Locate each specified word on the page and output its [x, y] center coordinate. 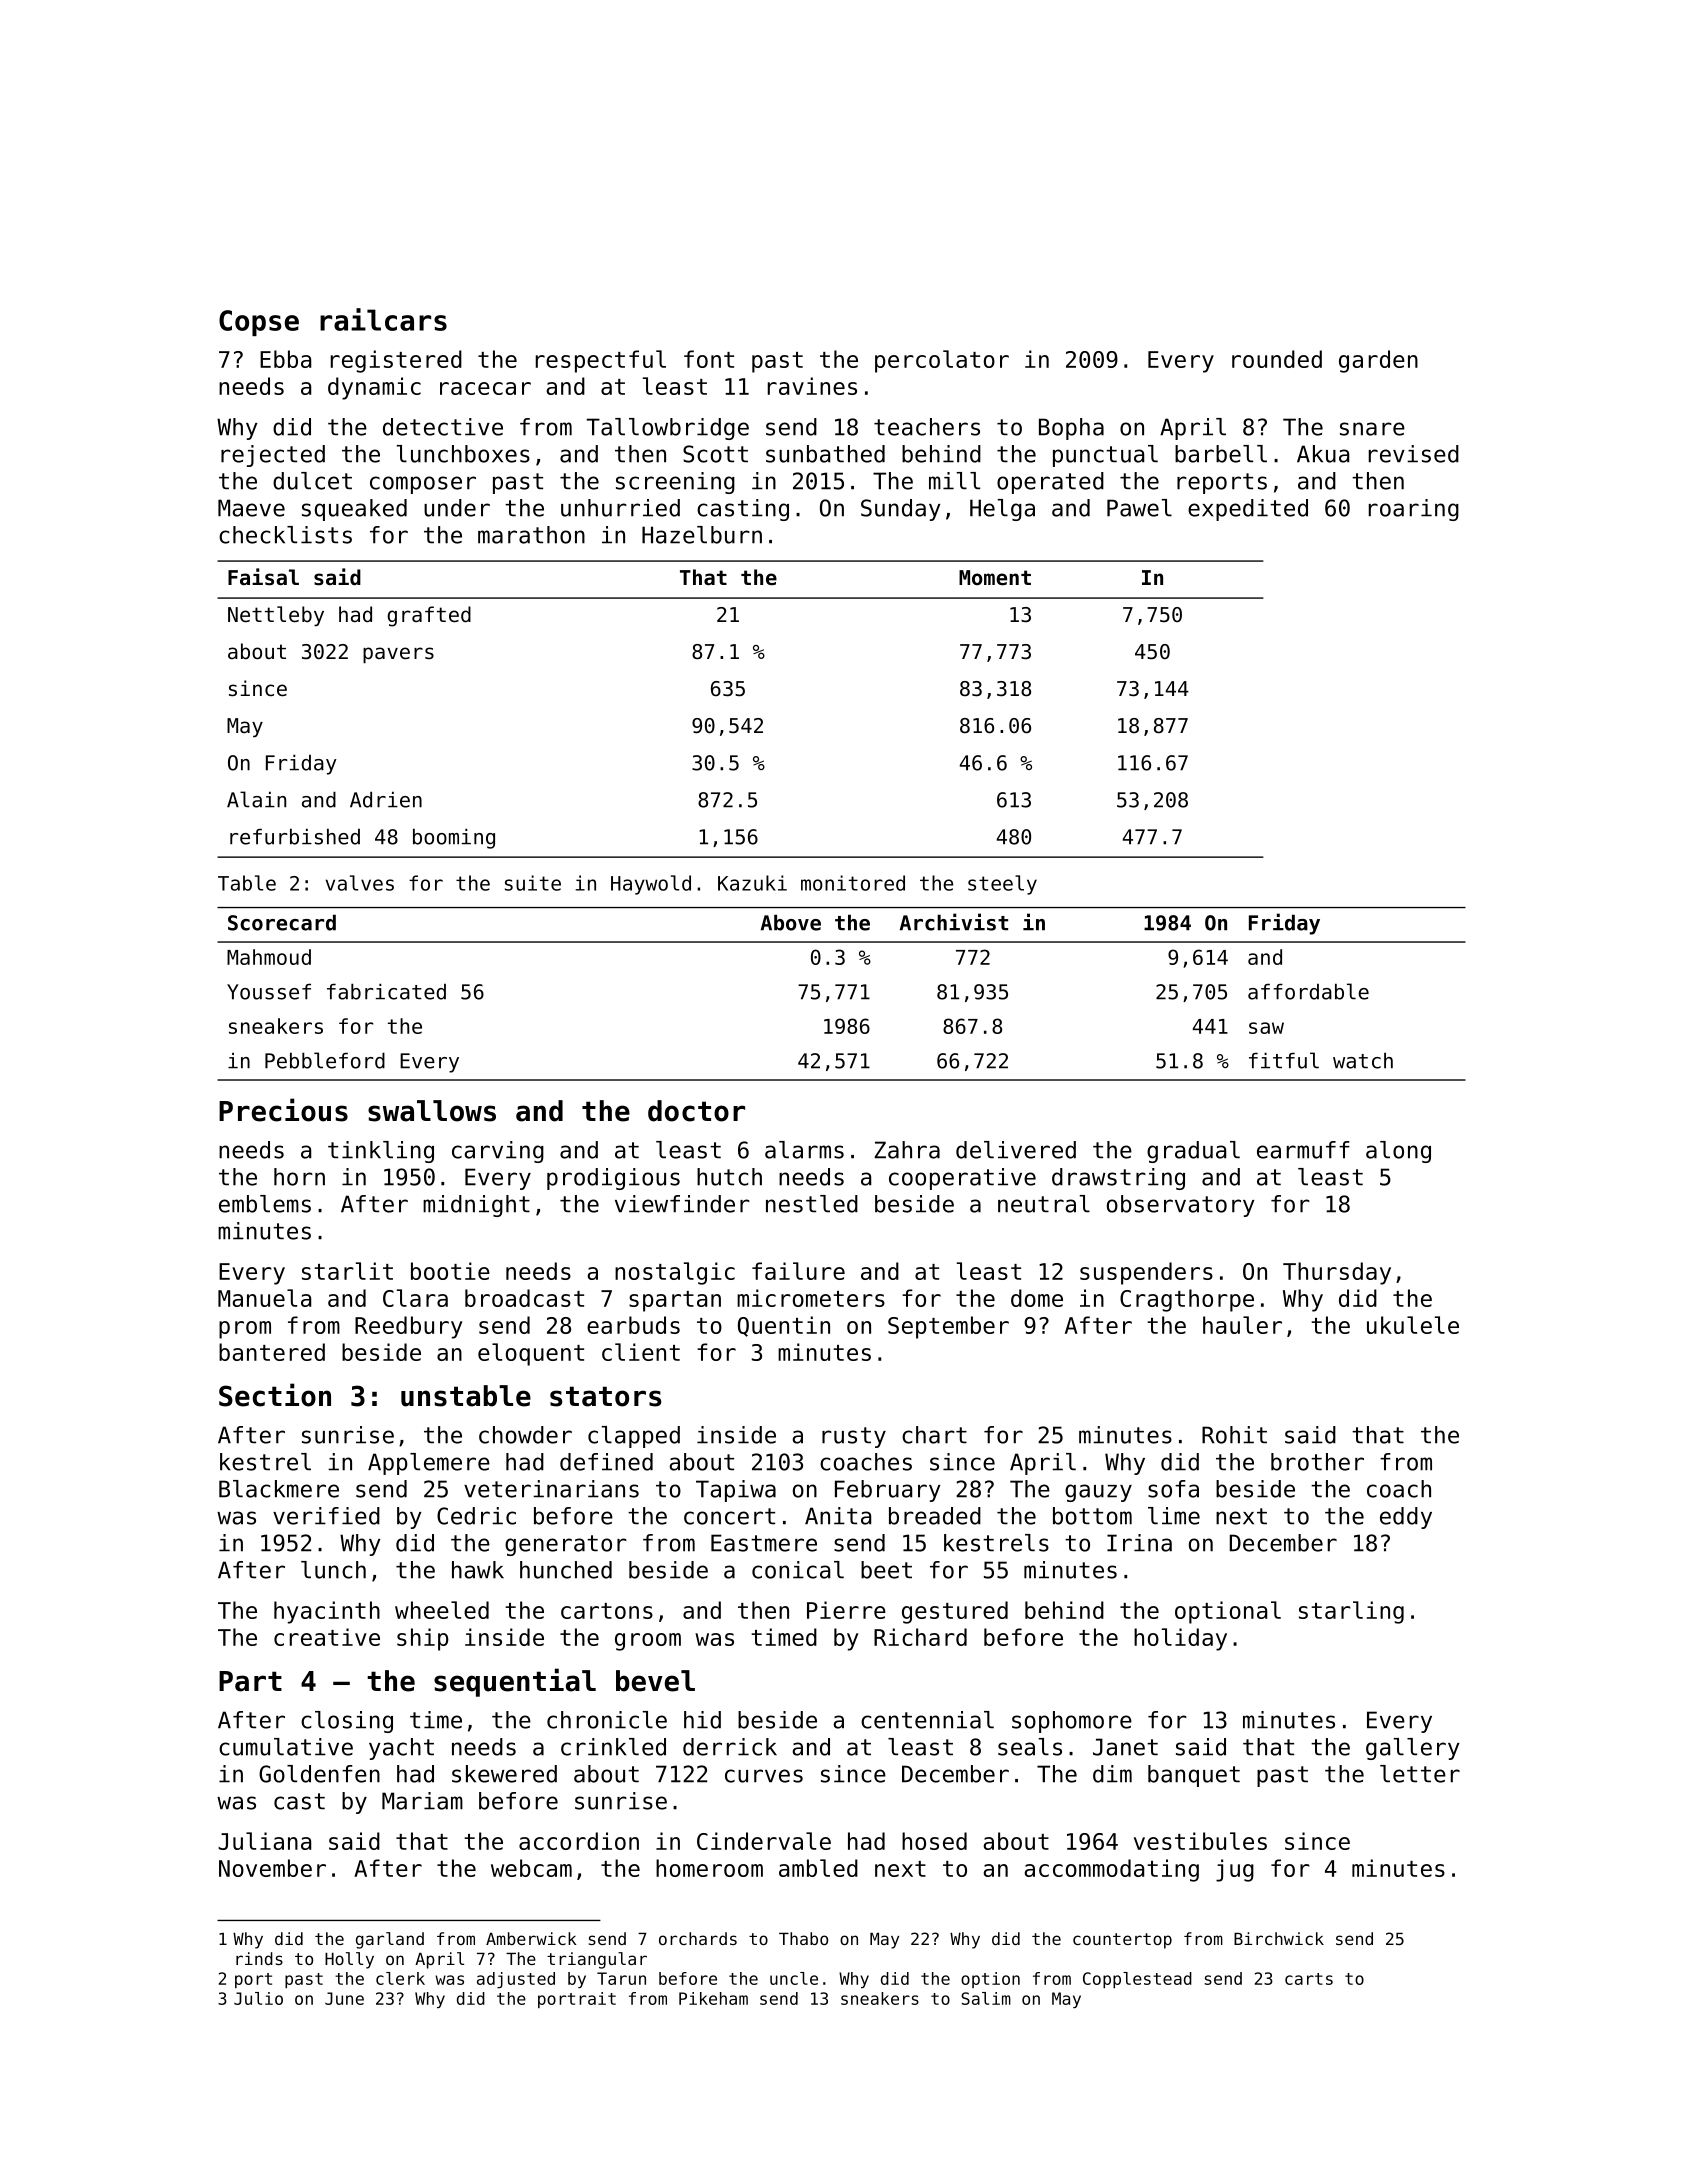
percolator [942, 361]
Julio [258, 1998]
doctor [696, 1111]
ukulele [1413, 1325]
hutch [729, 1177]
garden [1378, 361]
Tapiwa [736, 1491]
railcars [383, 319]
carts [1309, 1979]
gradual [1193, 1152]
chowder [525, 1435]
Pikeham [713, 1998]
